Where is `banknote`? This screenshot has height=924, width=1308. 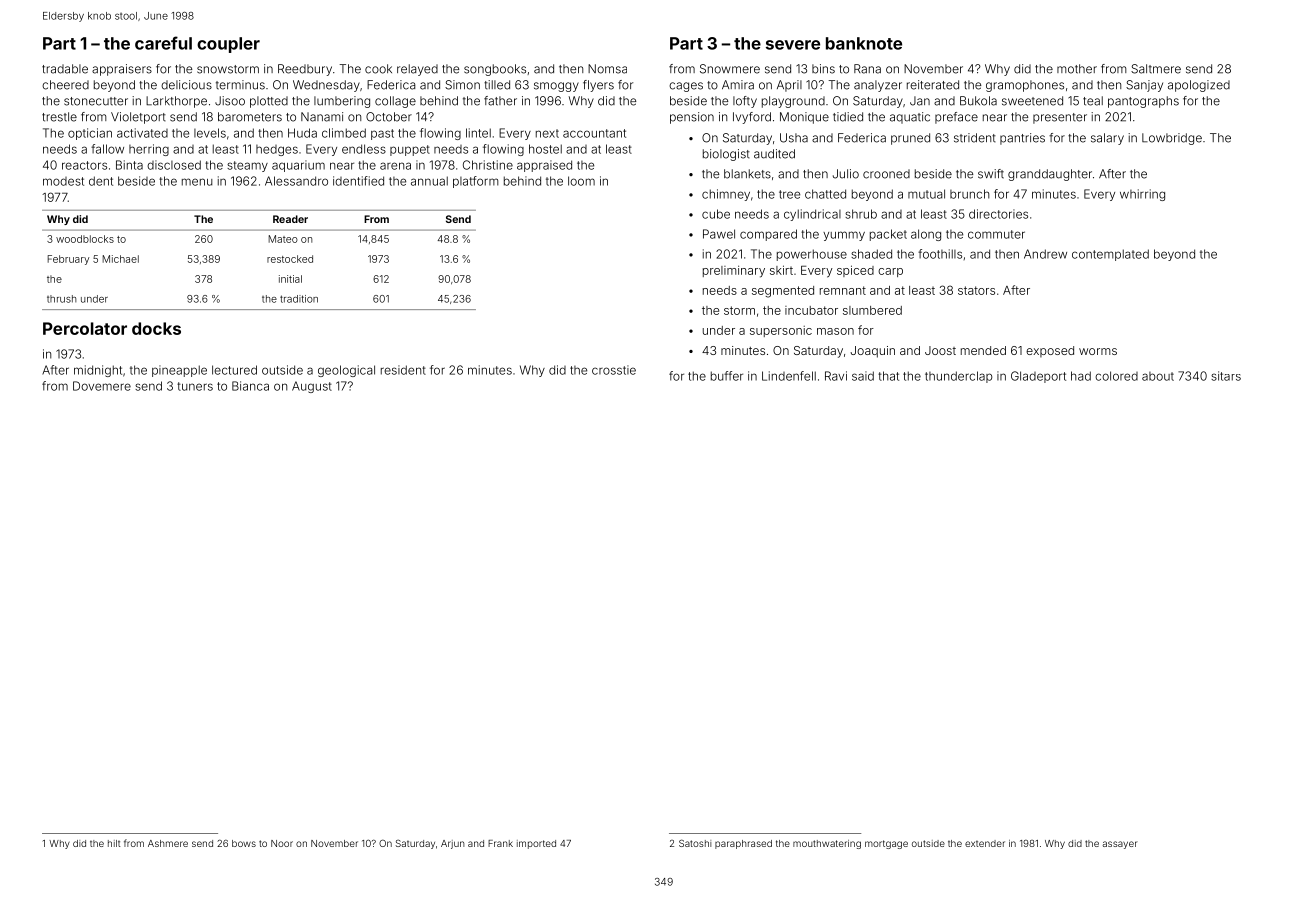 banknote is located at coordinates (864, 43).
